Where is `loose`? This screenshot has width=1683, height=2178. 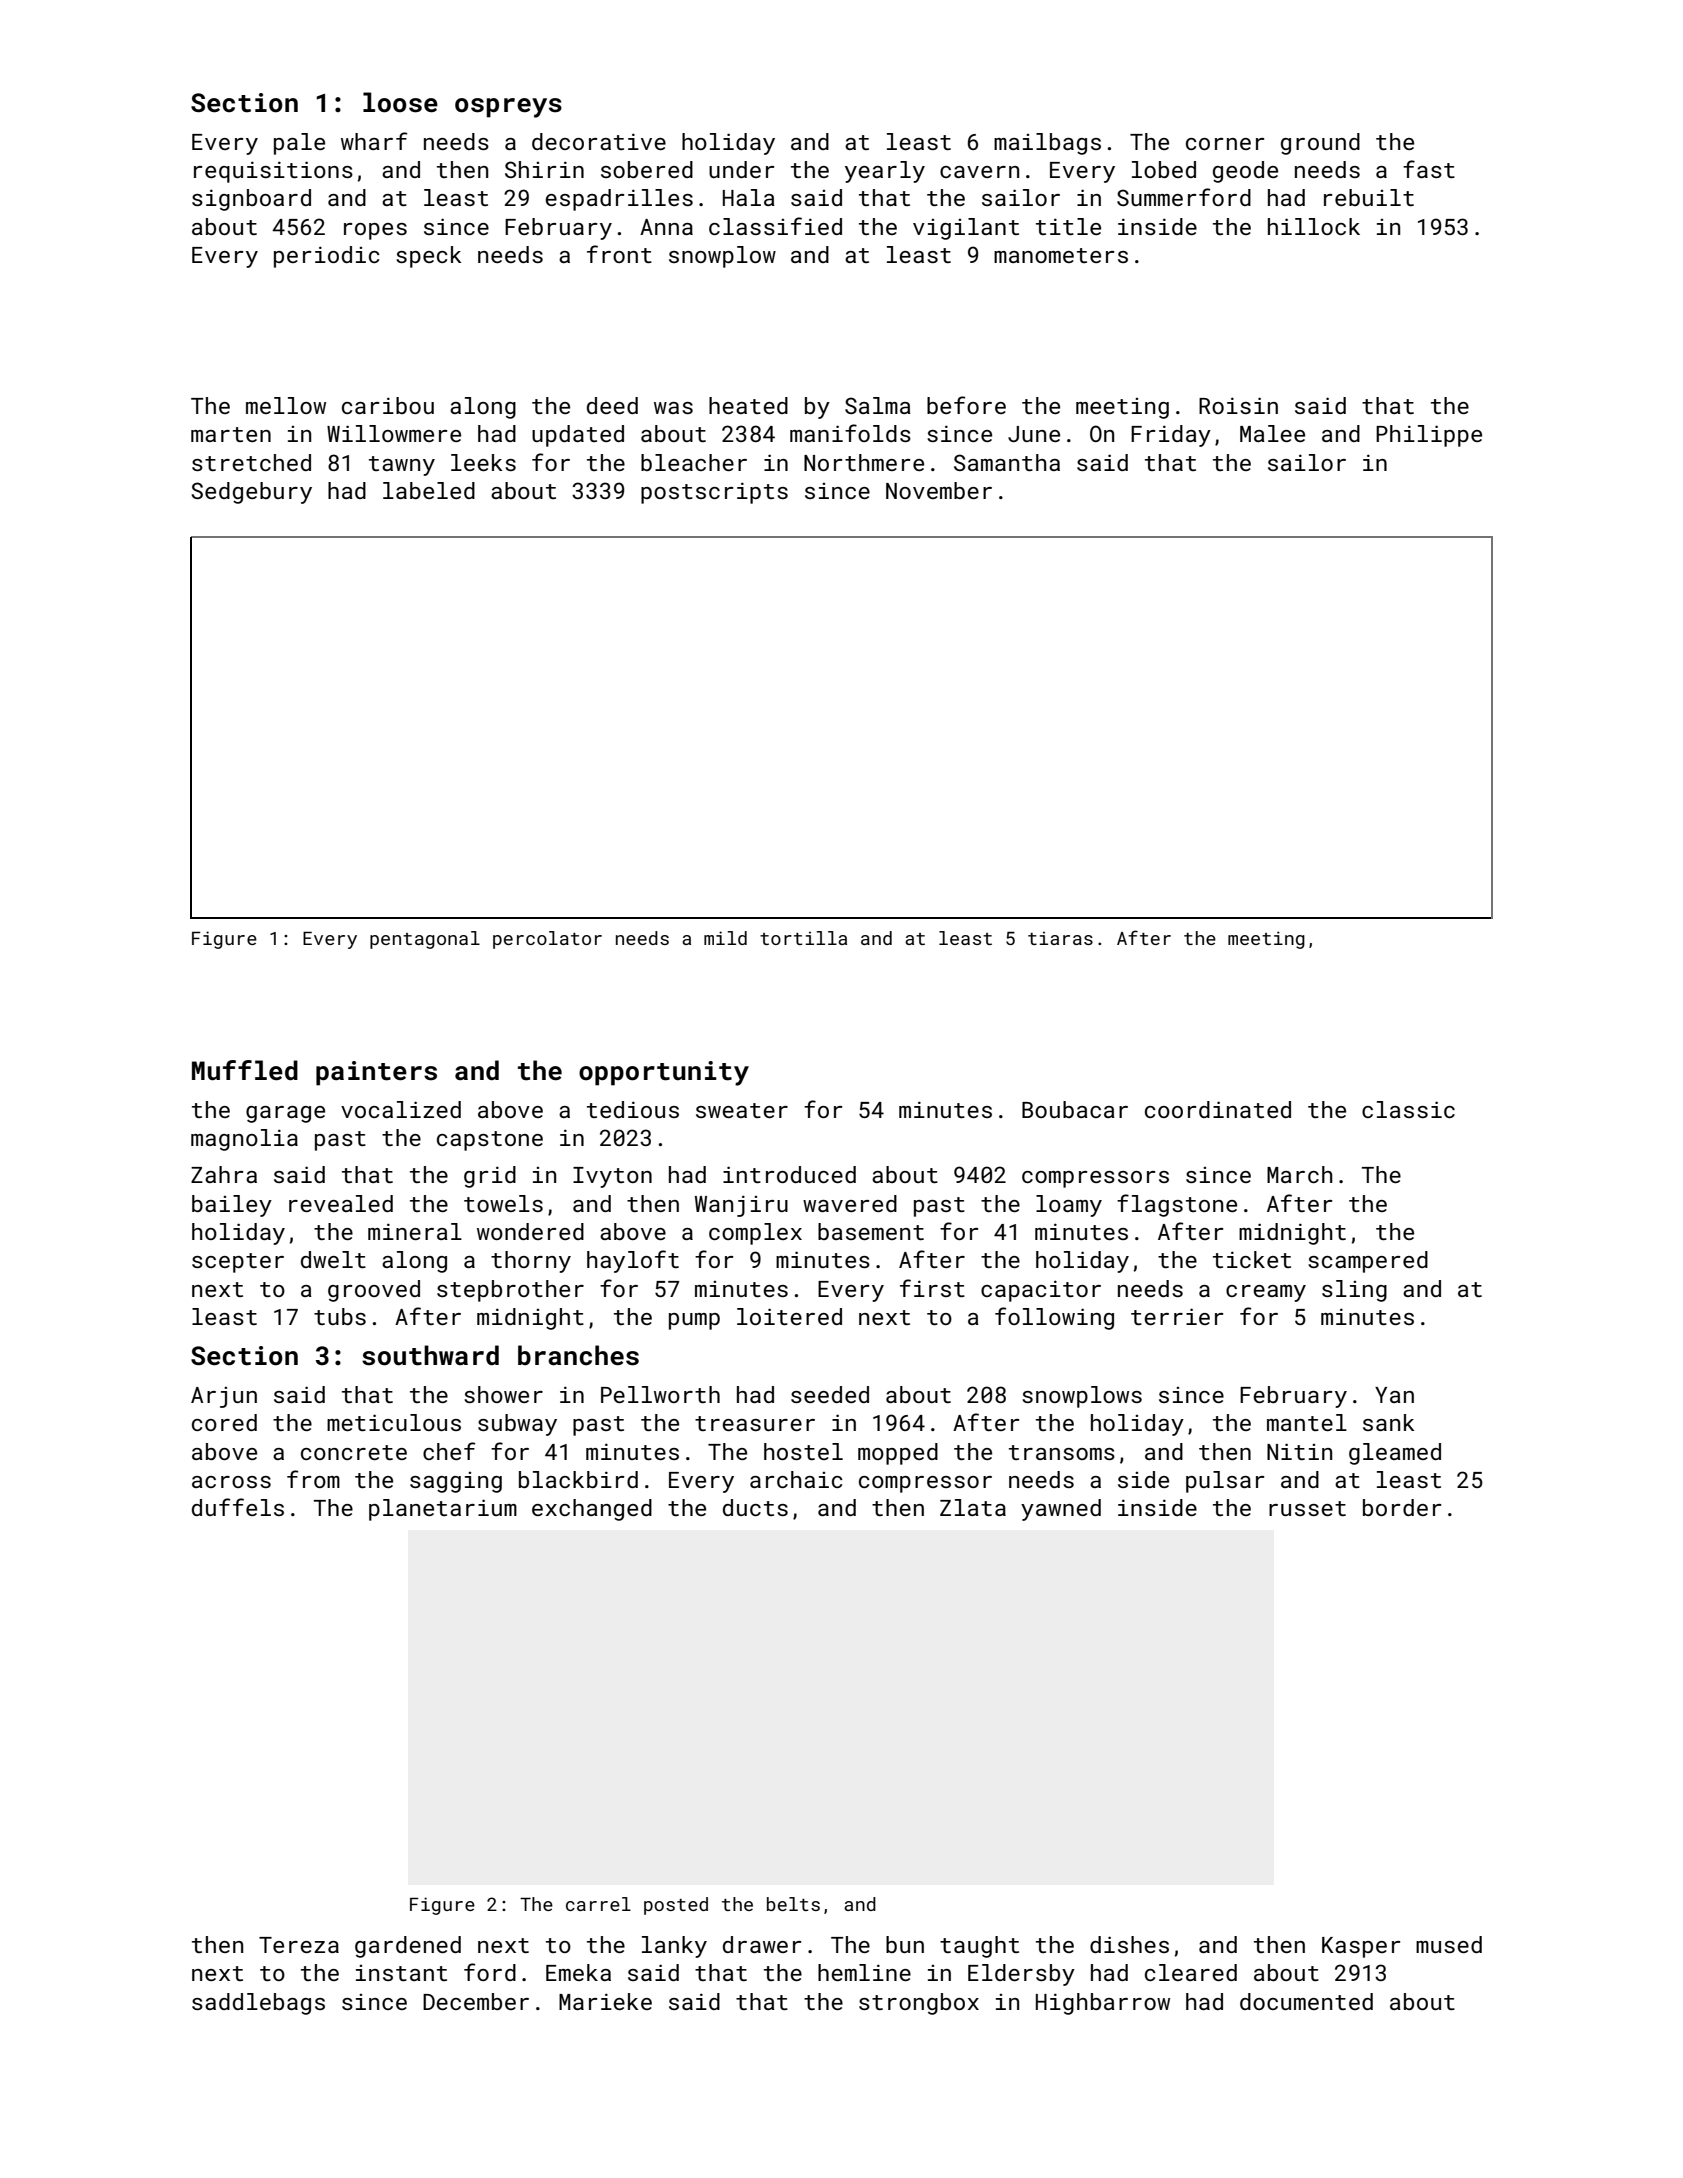
loose is located at coordinates (400, 102).
